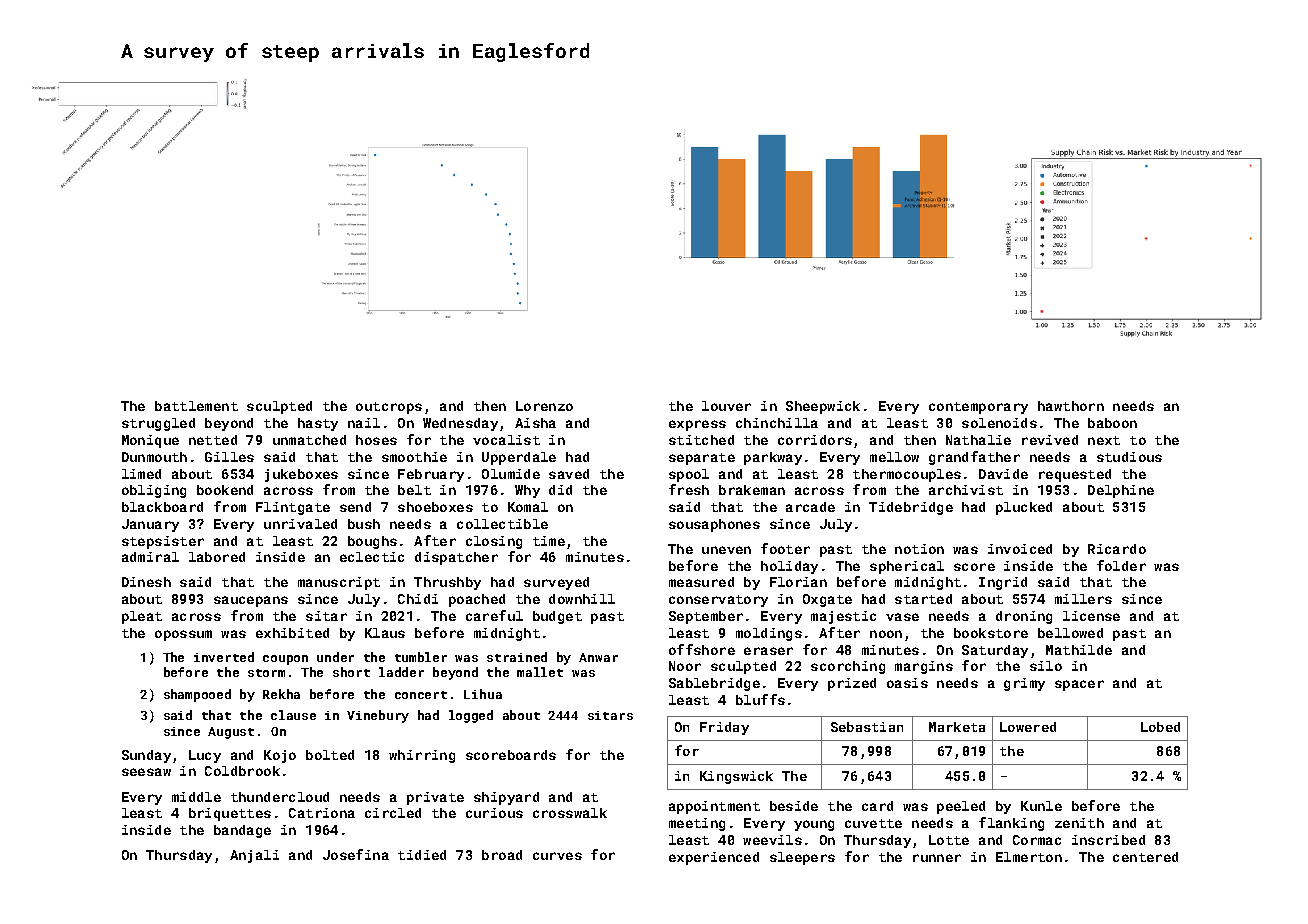 The image size is (1308, 924). I want to click on whirring, so click(422, 756).
